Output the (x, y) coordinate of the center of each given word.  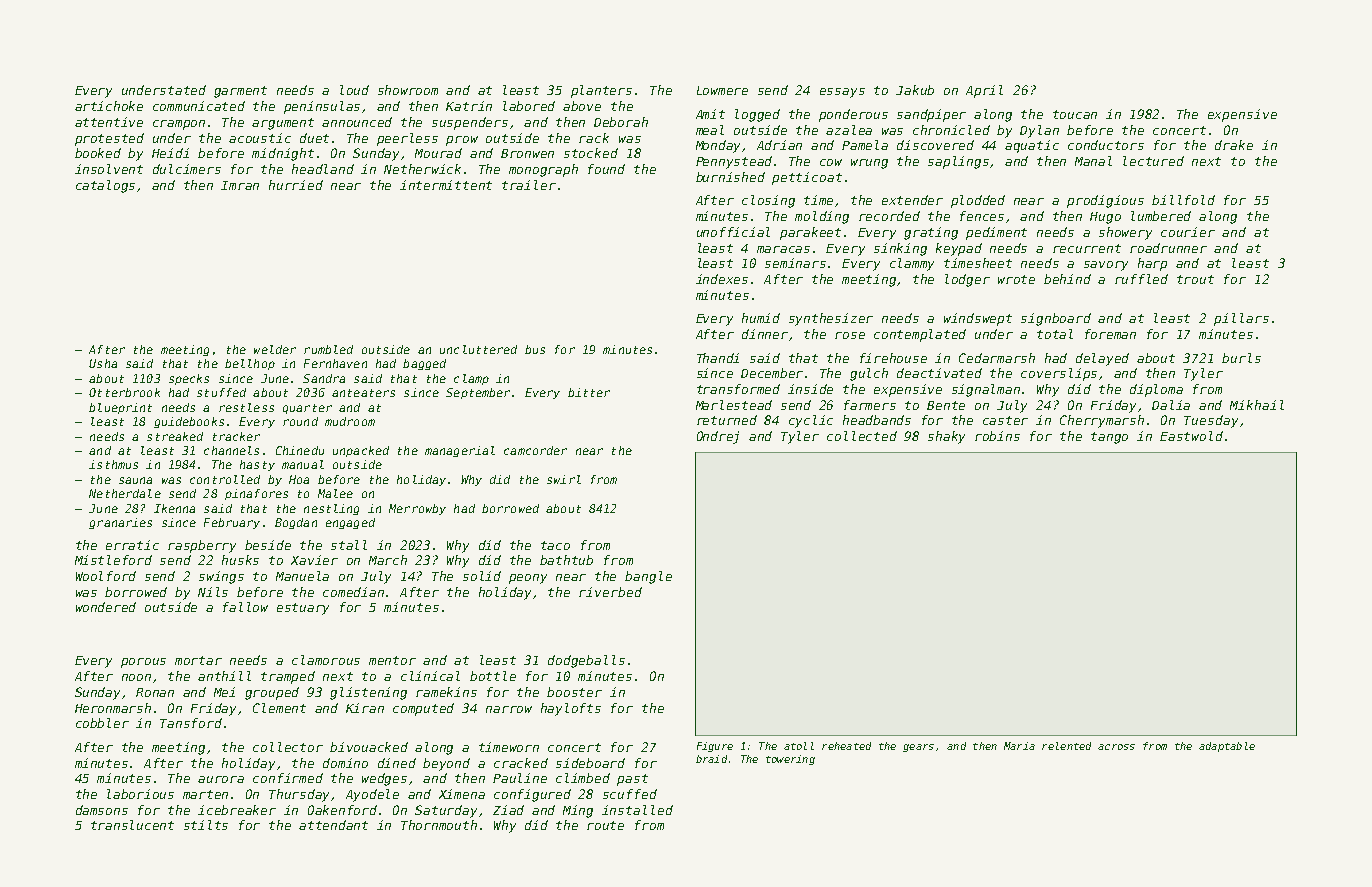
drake (1234, 145)
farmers (870, 405)
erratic (132, 545)
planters (601, 91)
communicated (199, 106)
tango (1109, 438)
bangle (648, 577)
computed (423, 709)
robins (997, 436)
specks (189, 379)
